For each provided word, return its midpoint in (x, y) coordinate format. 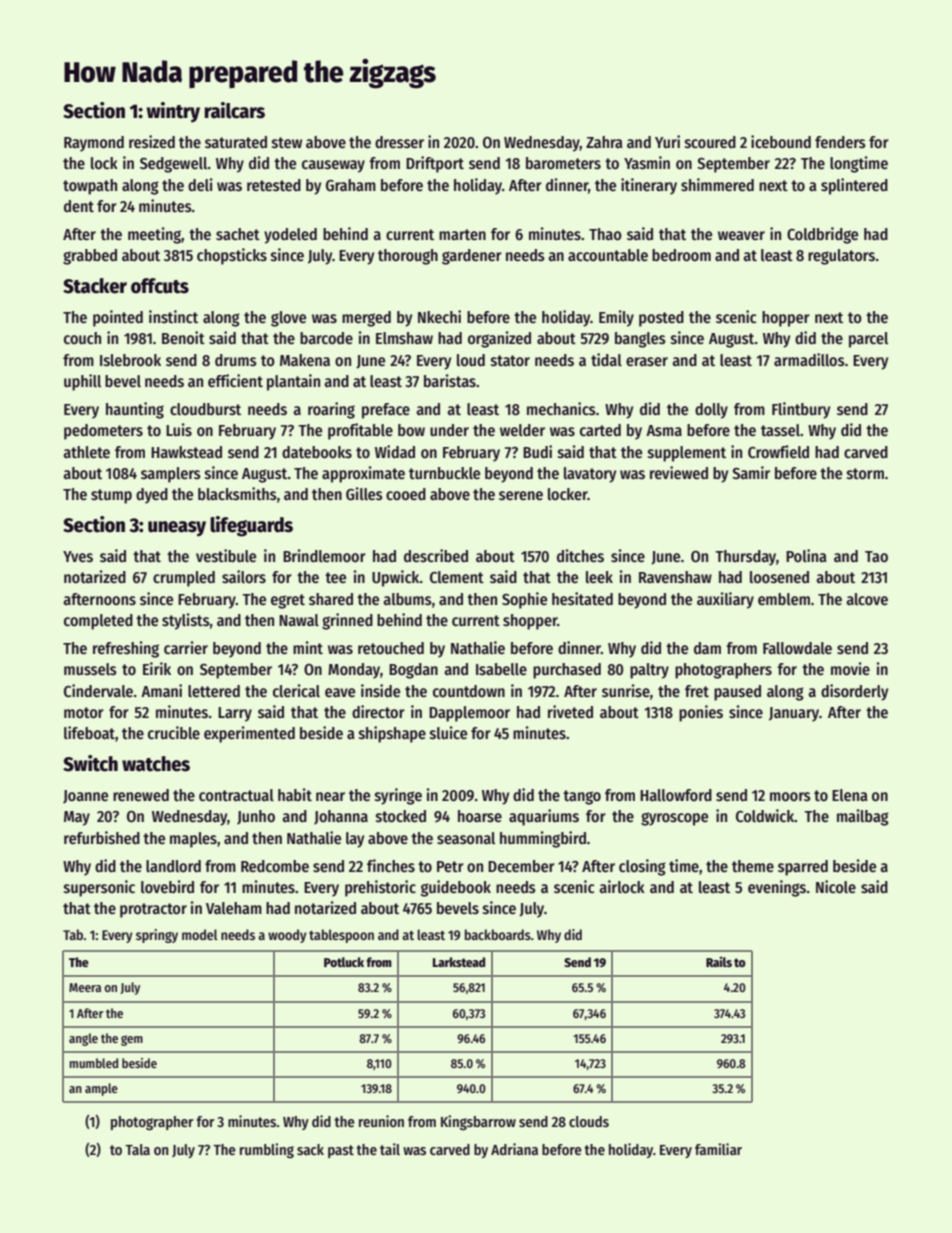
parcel (868, 340)
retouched (391, 648)
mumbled (93, 1063)
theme (753, 866)
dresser (399, 142)
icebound (781, 142)
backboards (498, 934)
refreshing (126, 649)
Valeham (234, 908)
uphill (82, 382)
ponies (701, 713)
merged (366, 319)
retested (274, 185)
